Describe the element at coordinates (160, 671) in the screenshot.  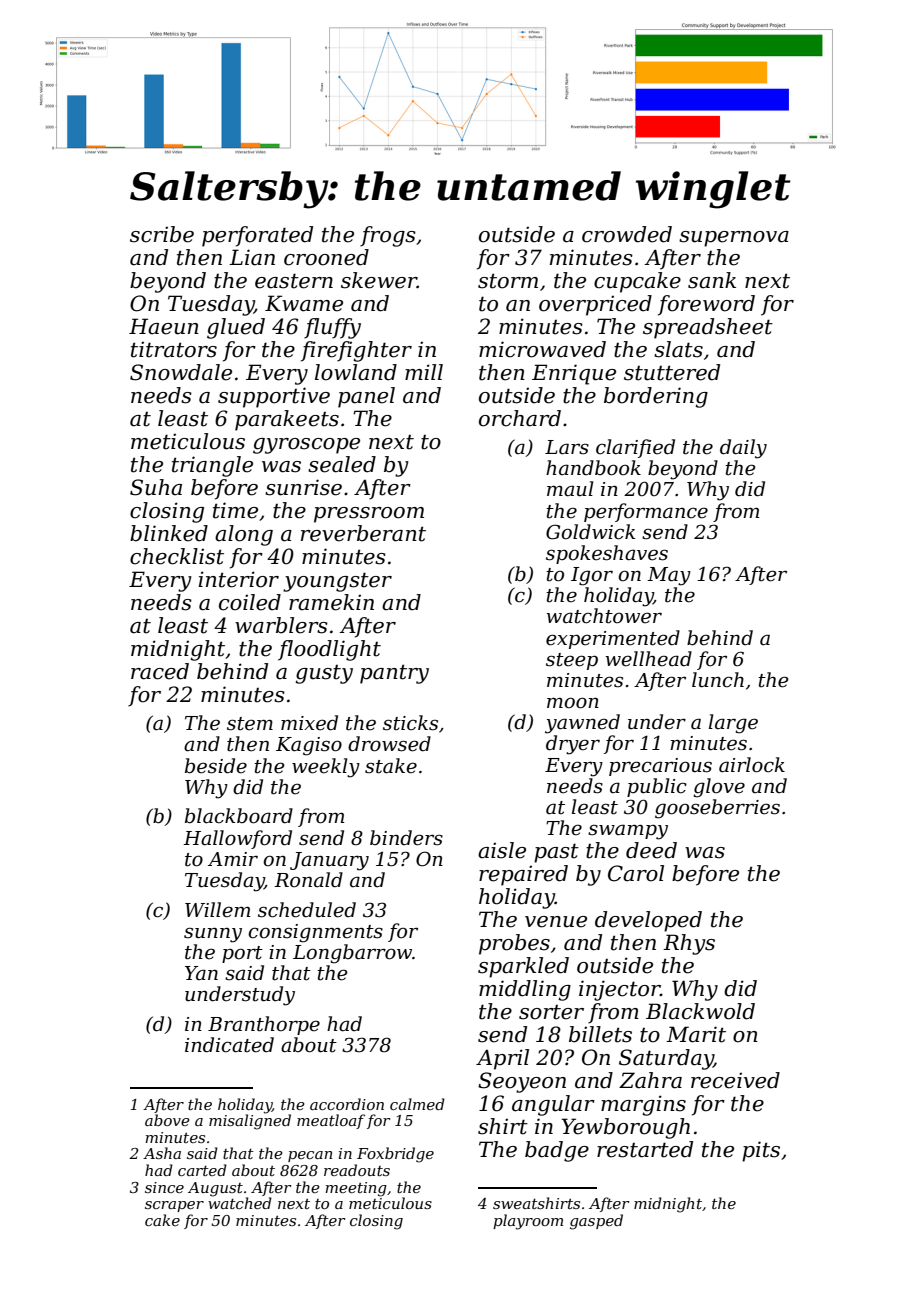
I see `raced` at that location.
